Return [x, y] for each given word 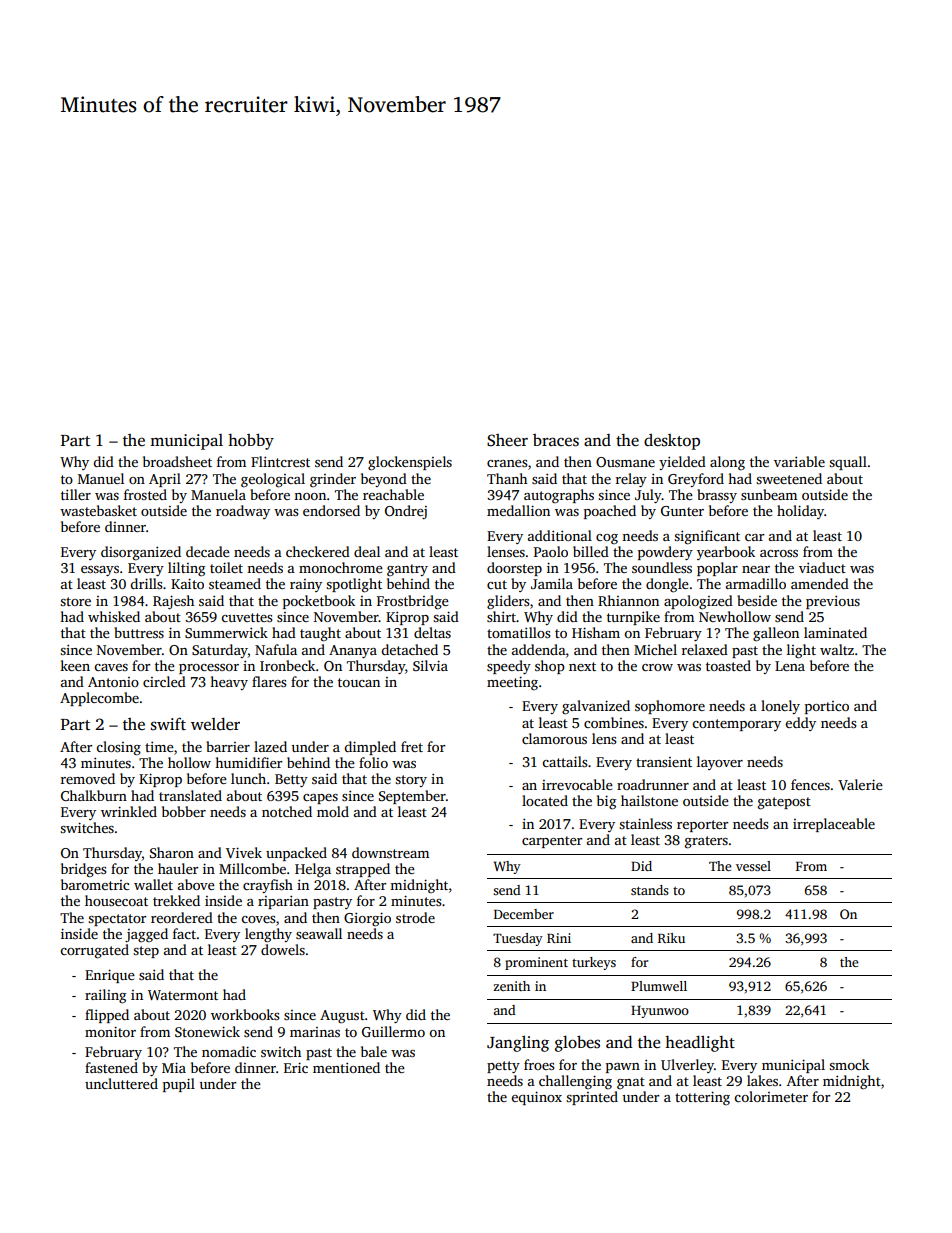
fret [412, 746]
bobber [184, 811]
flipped [107, 1016]
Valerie [860, 784]
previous [833, 602]
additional [560, 535]
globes [577, 1043]
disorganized [141, 553]
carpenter [552, 842]
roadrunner [653, 784]
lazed [270, 746]
